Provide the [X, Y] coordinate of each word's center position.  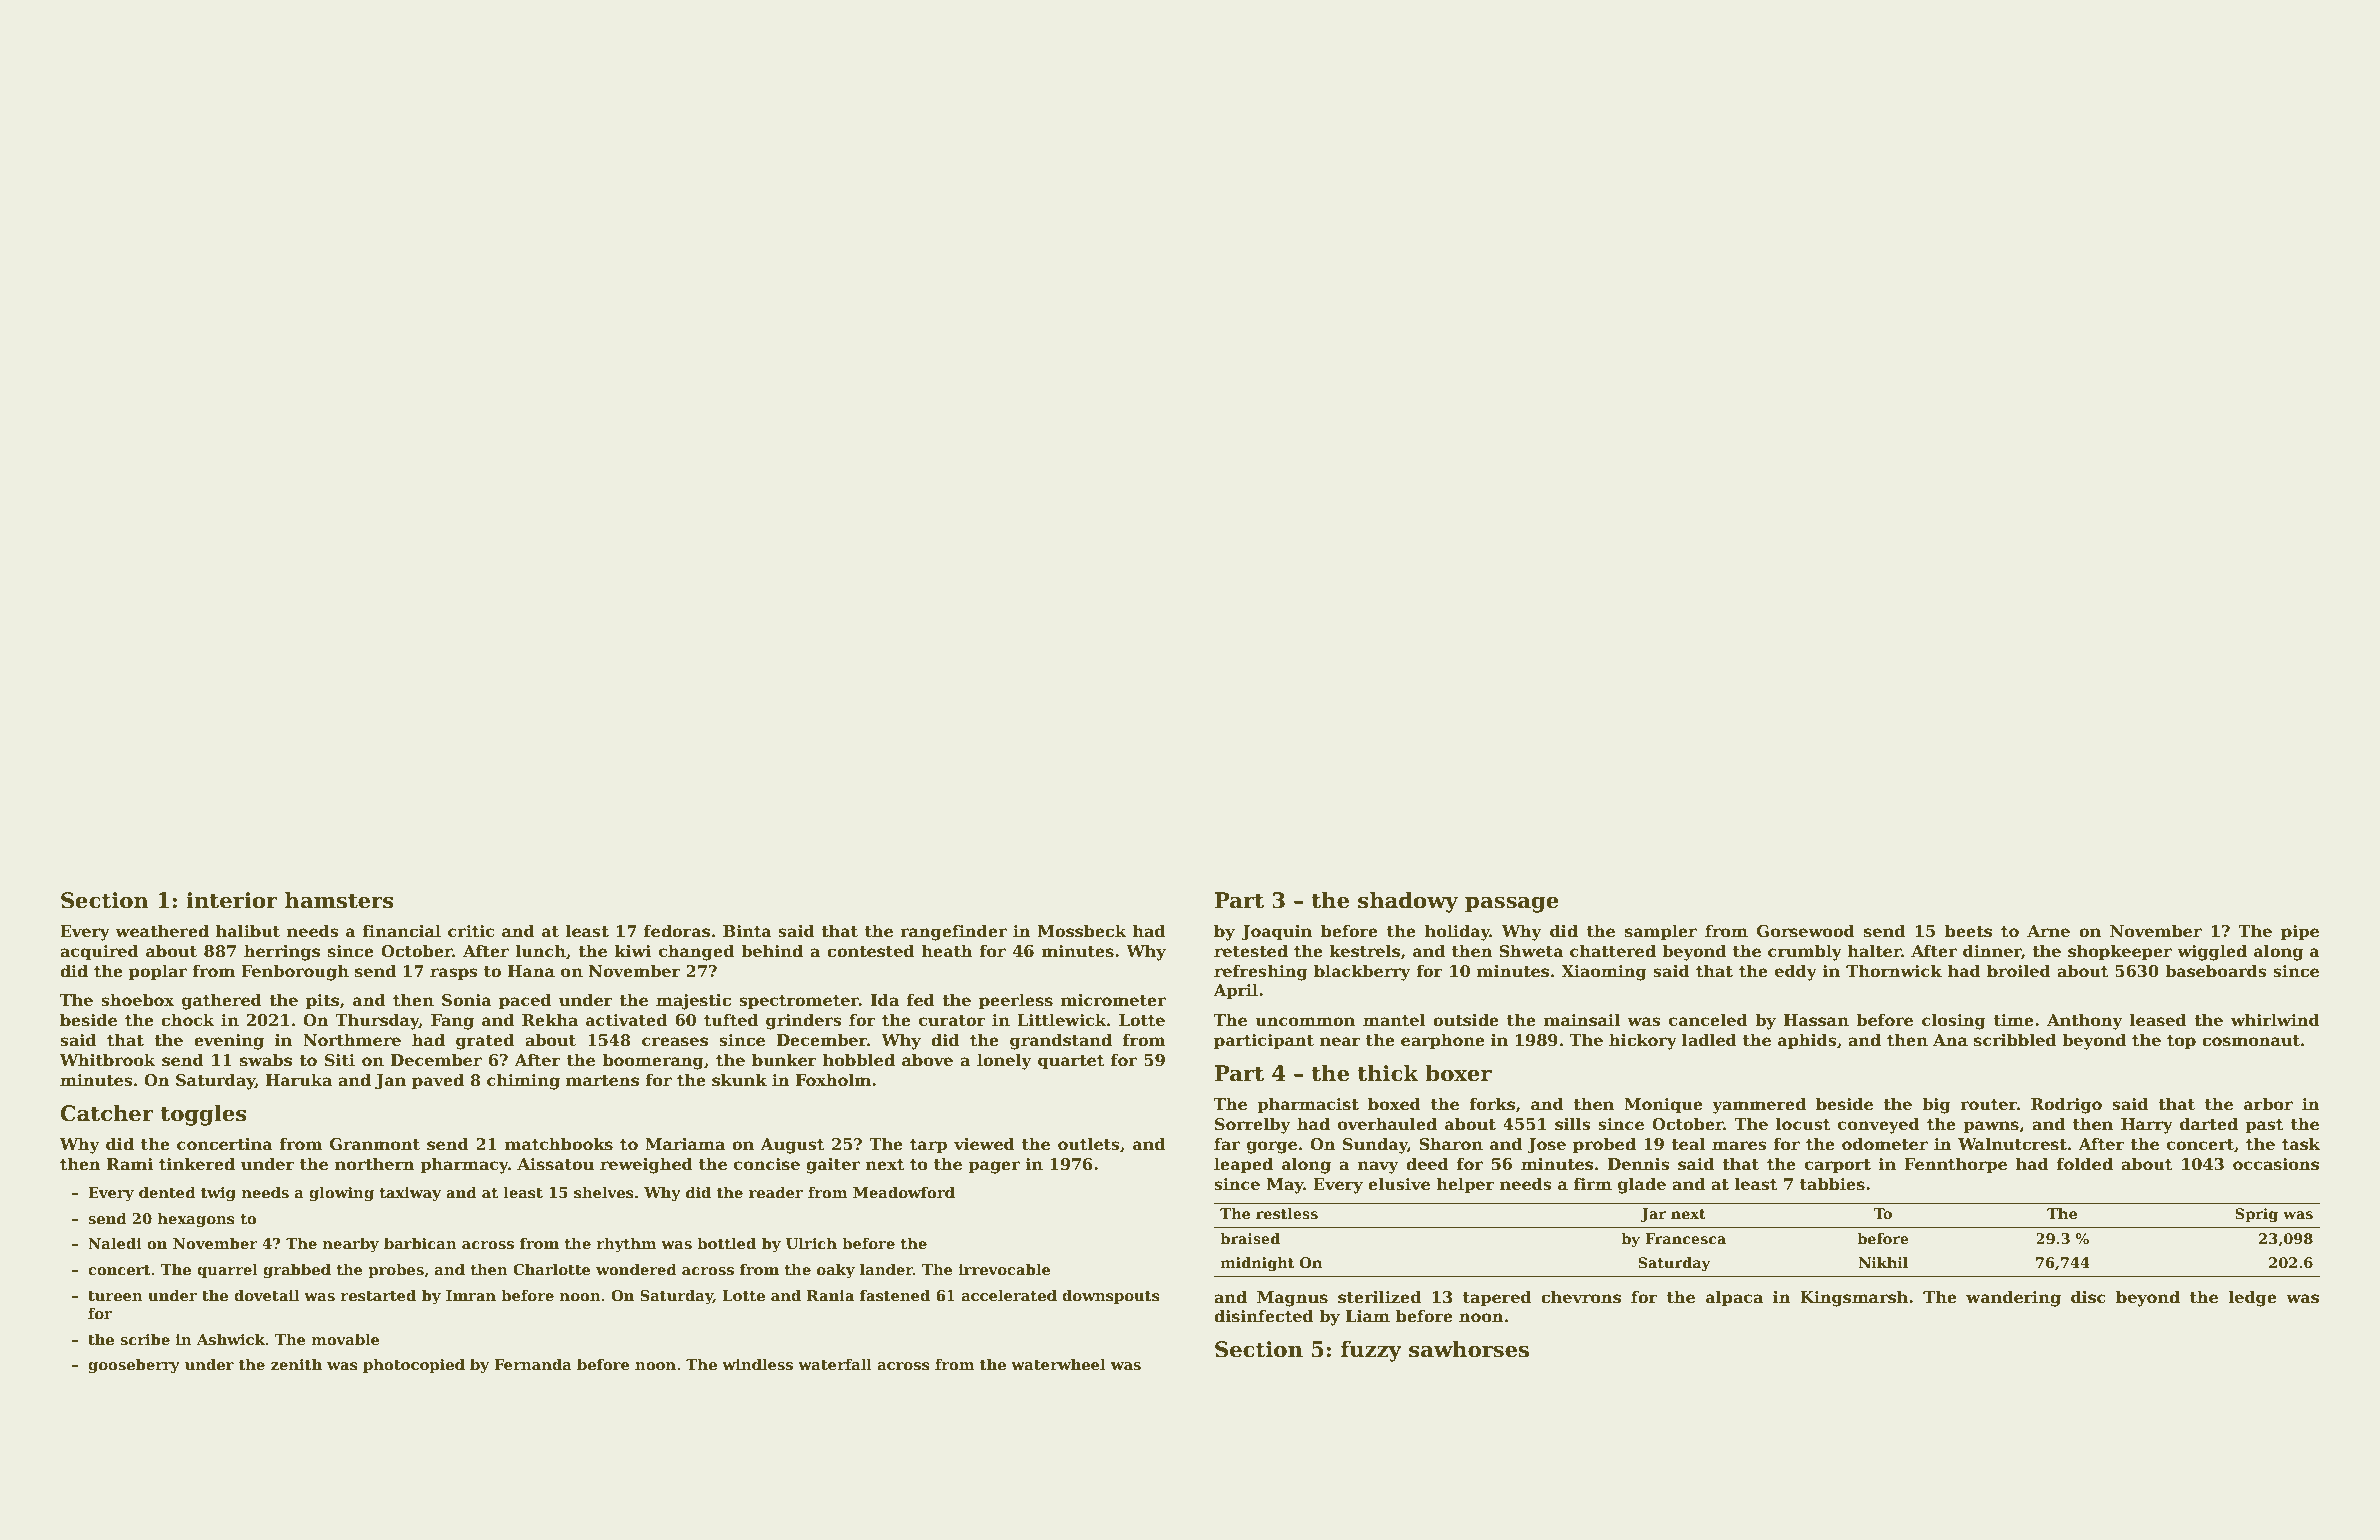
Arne [2048, 931]
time [2014, 1020]
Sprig [2256, 1215]
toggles [203, 1115]
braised [1250, 1238]
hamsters [339, 900]
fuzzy [1371, 1351]
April [1235, 991]
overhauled [1387, 1124]
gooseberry [134, 1366]
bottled [726, 1243]
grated [485, 1041]
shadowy [1408, 902]
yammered [1759, 1105]
